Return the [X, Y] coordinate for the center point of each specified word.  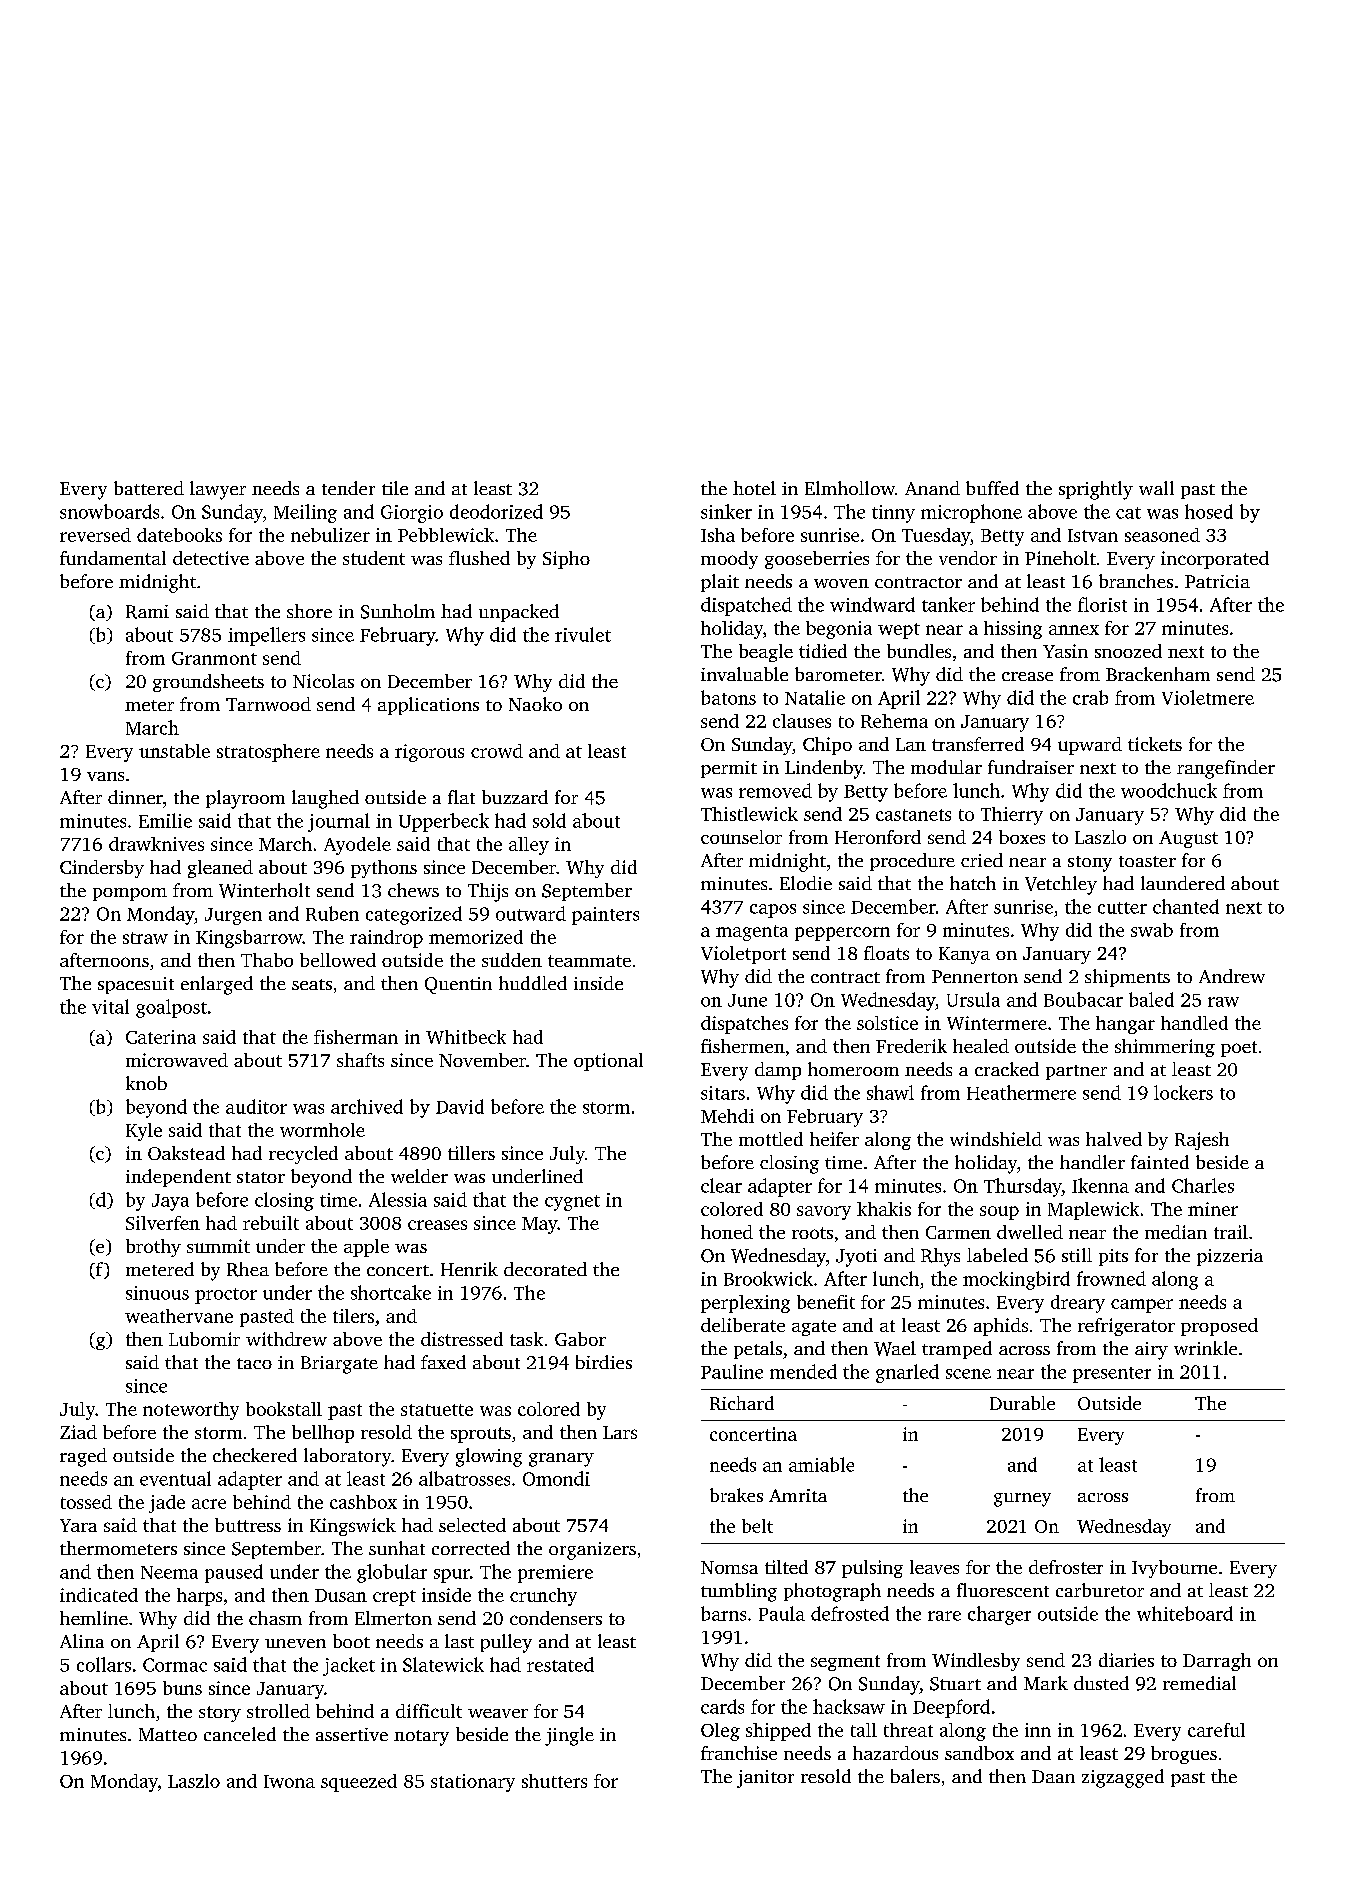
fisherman [356, 1037]
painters [605, 916]
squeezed [359, 1783]
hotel [754, 488]
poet [1239, 1049]
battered [149, 488]
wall [1156, 488]
